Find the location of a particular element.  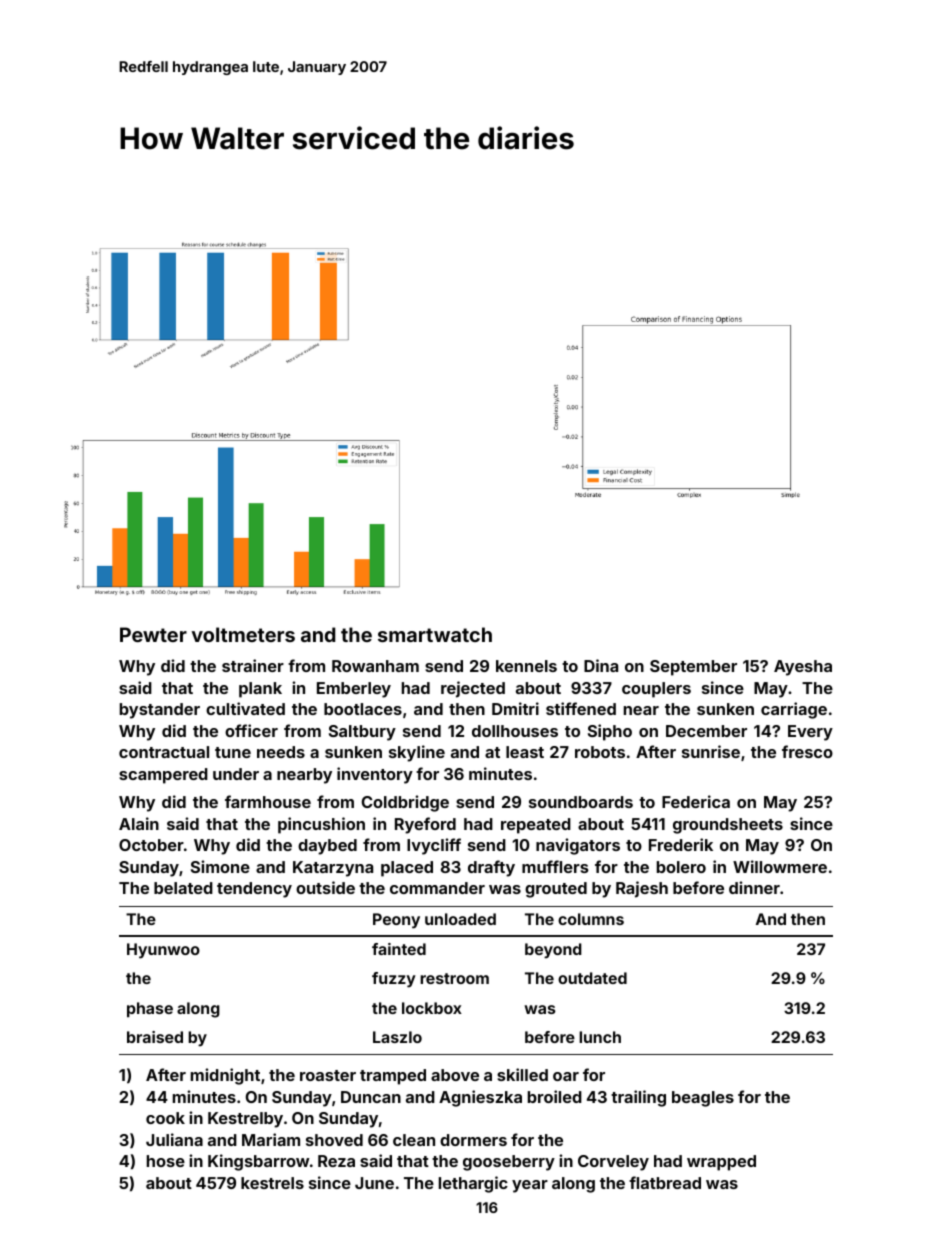

smartwatch is located at coordinates (435, 634).
